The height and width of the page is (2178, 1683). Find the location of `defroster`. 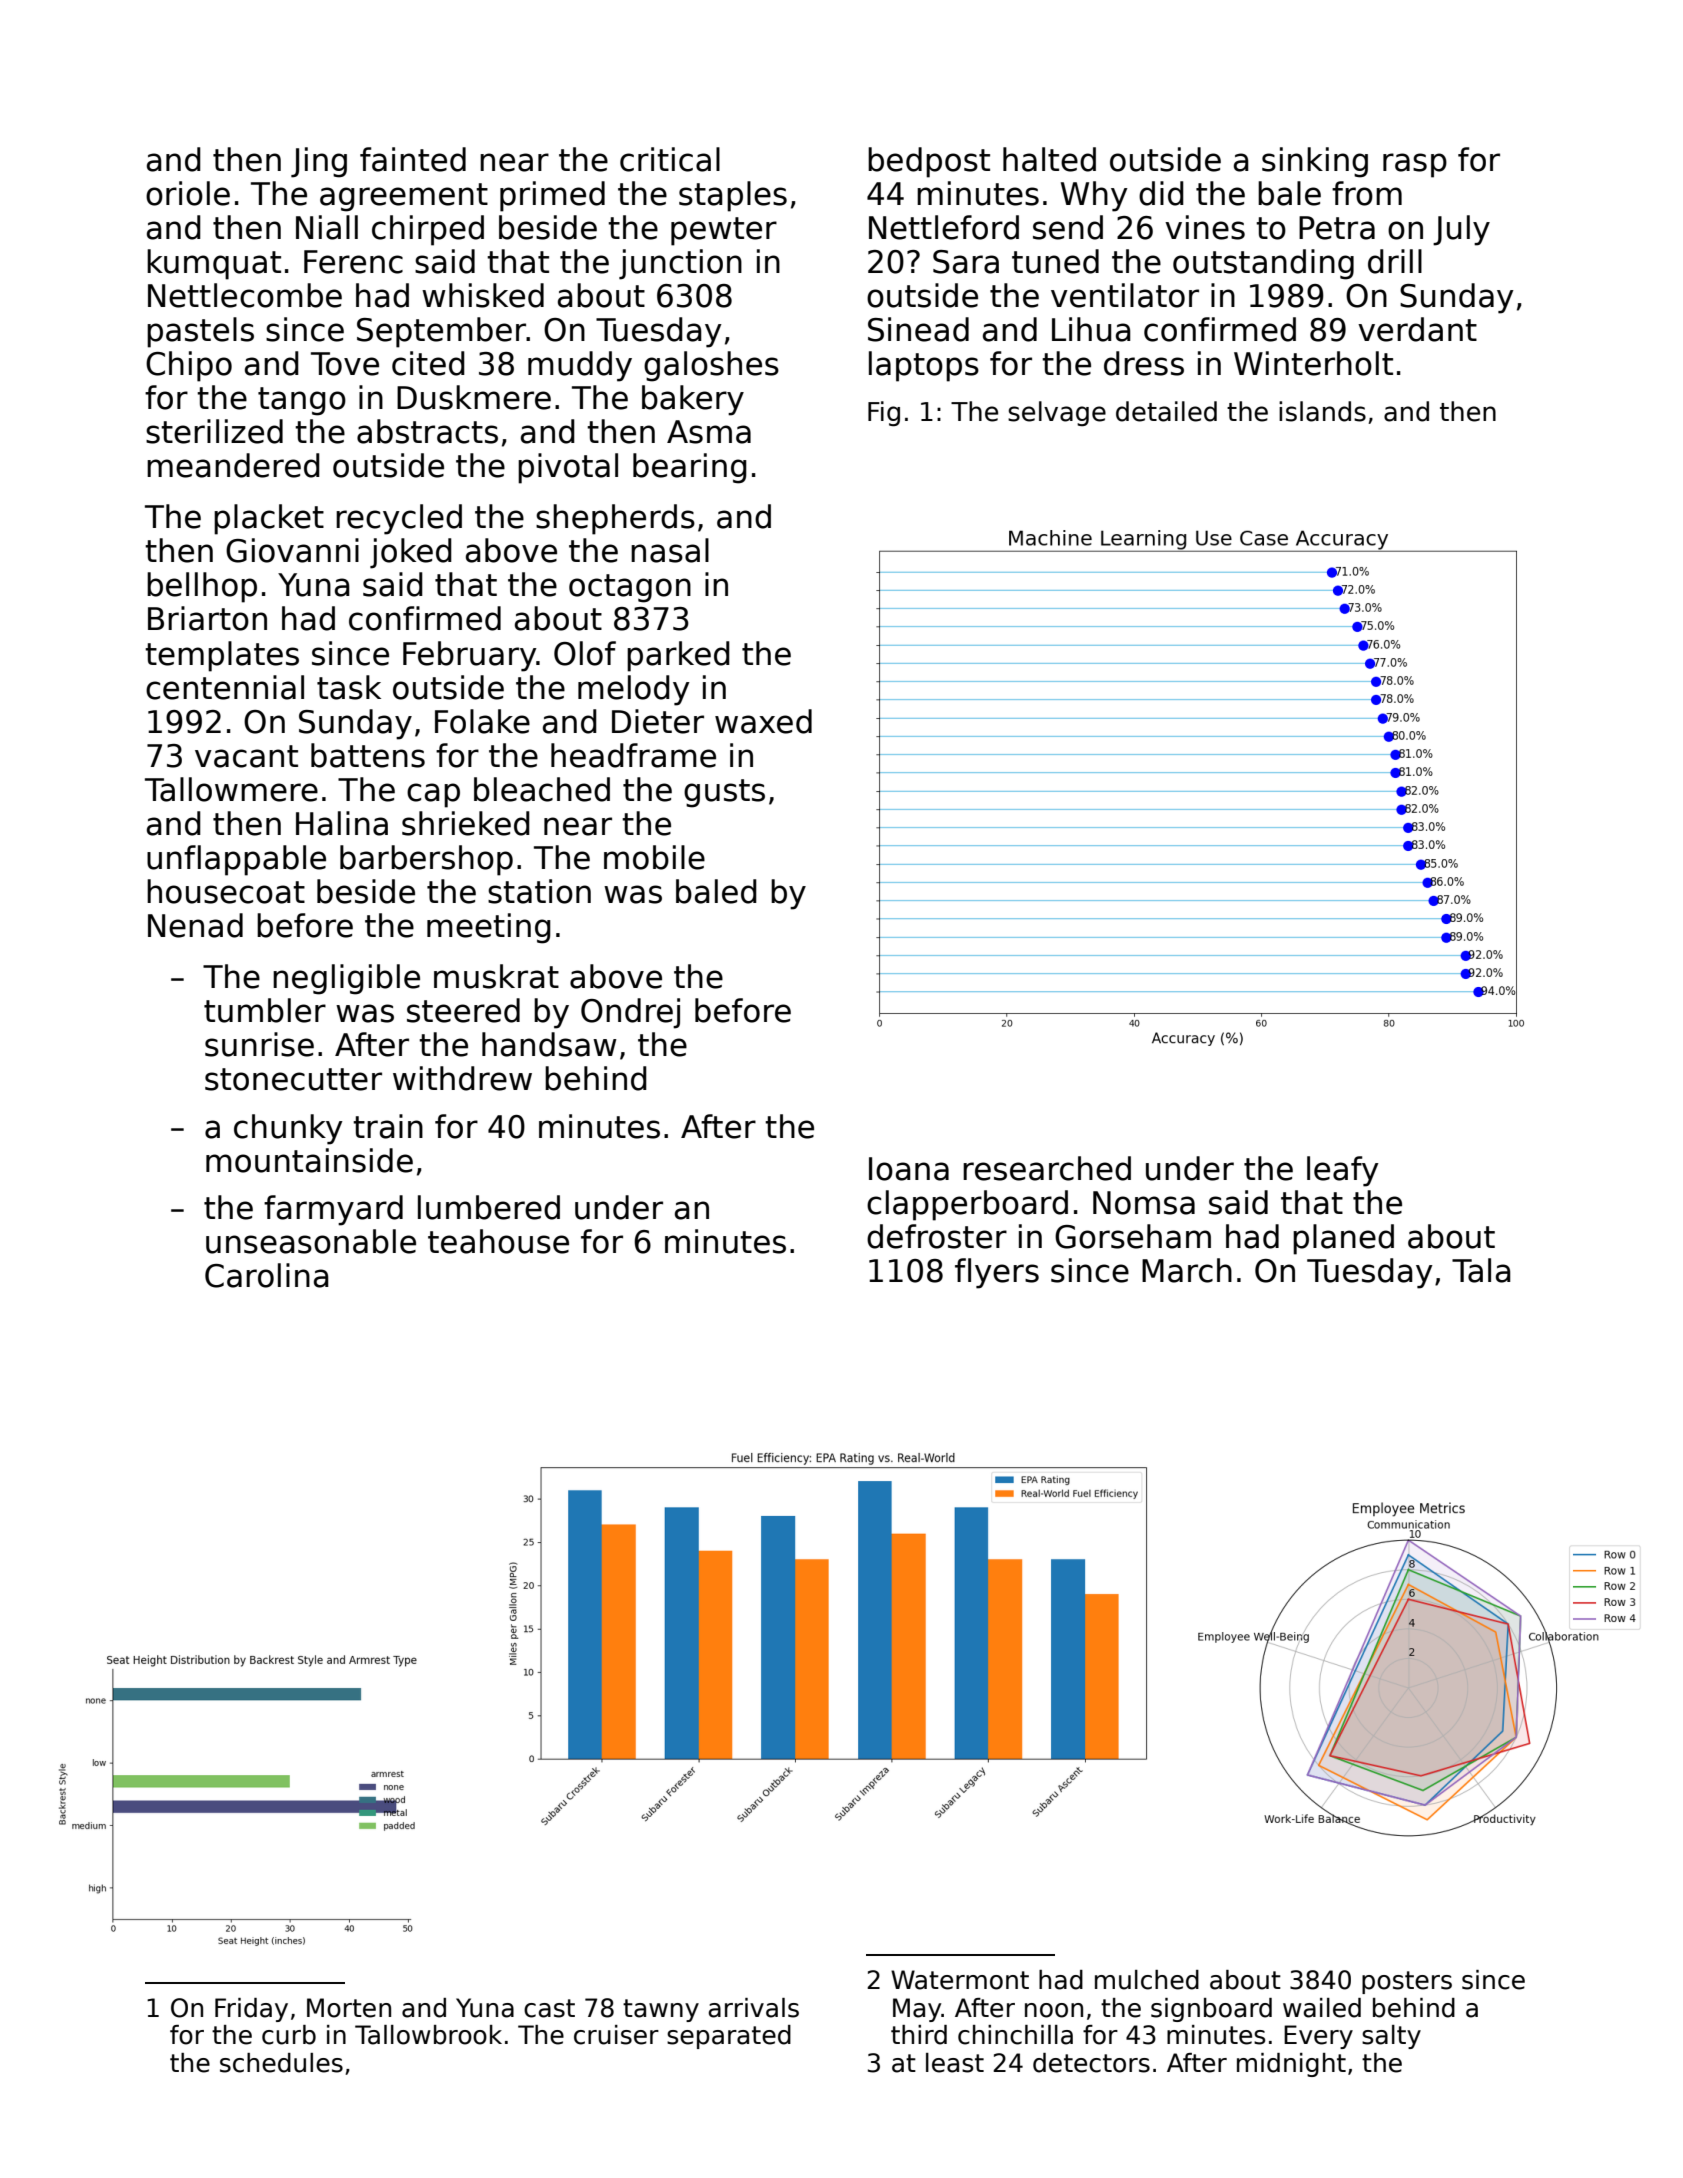

defroster is located at coordinates (937, 1236).
